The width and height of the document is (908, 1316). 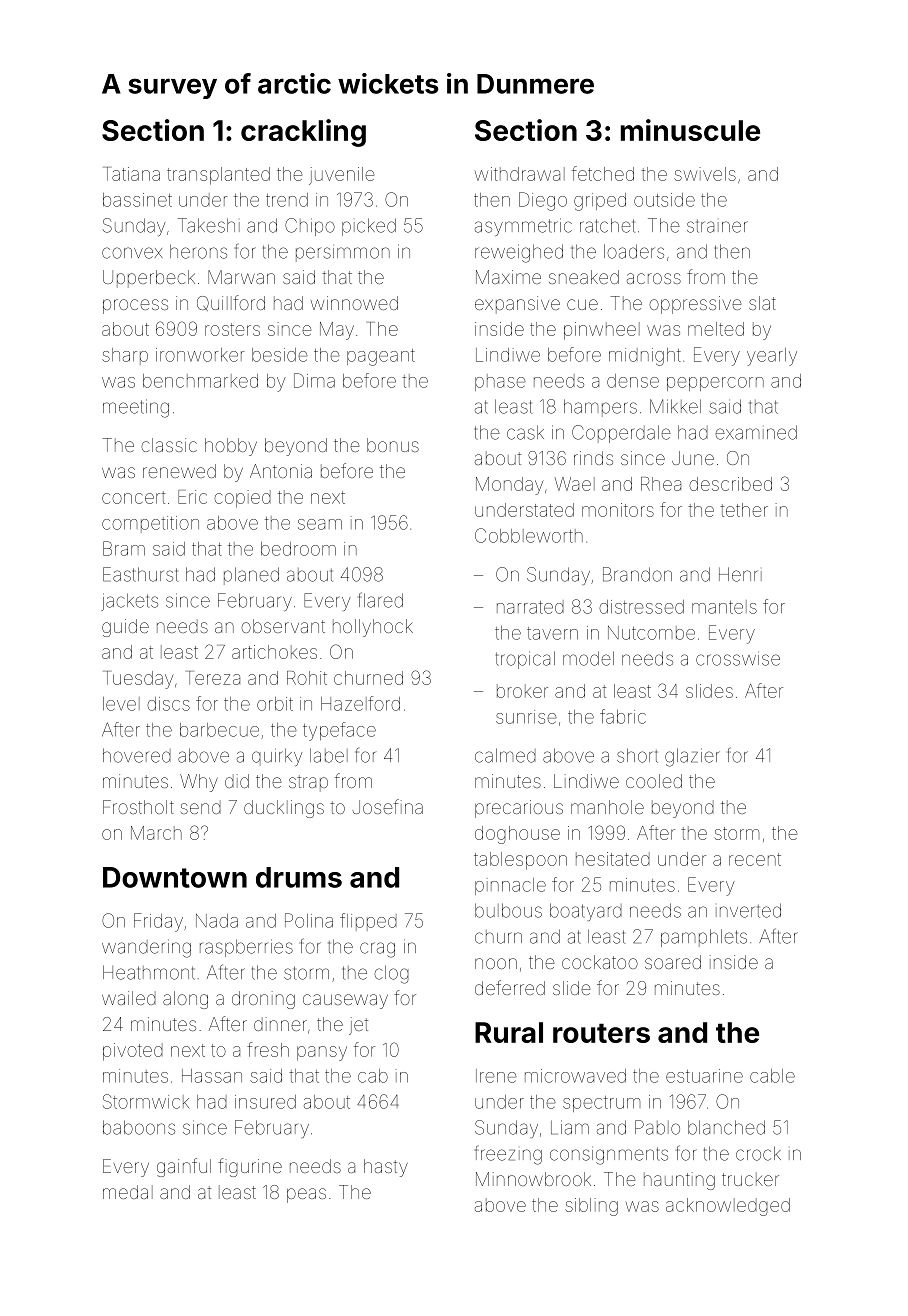 What do you see at coordinates (303, 133) in the document?
I see `crackling` at bounding box center [303, 133].
